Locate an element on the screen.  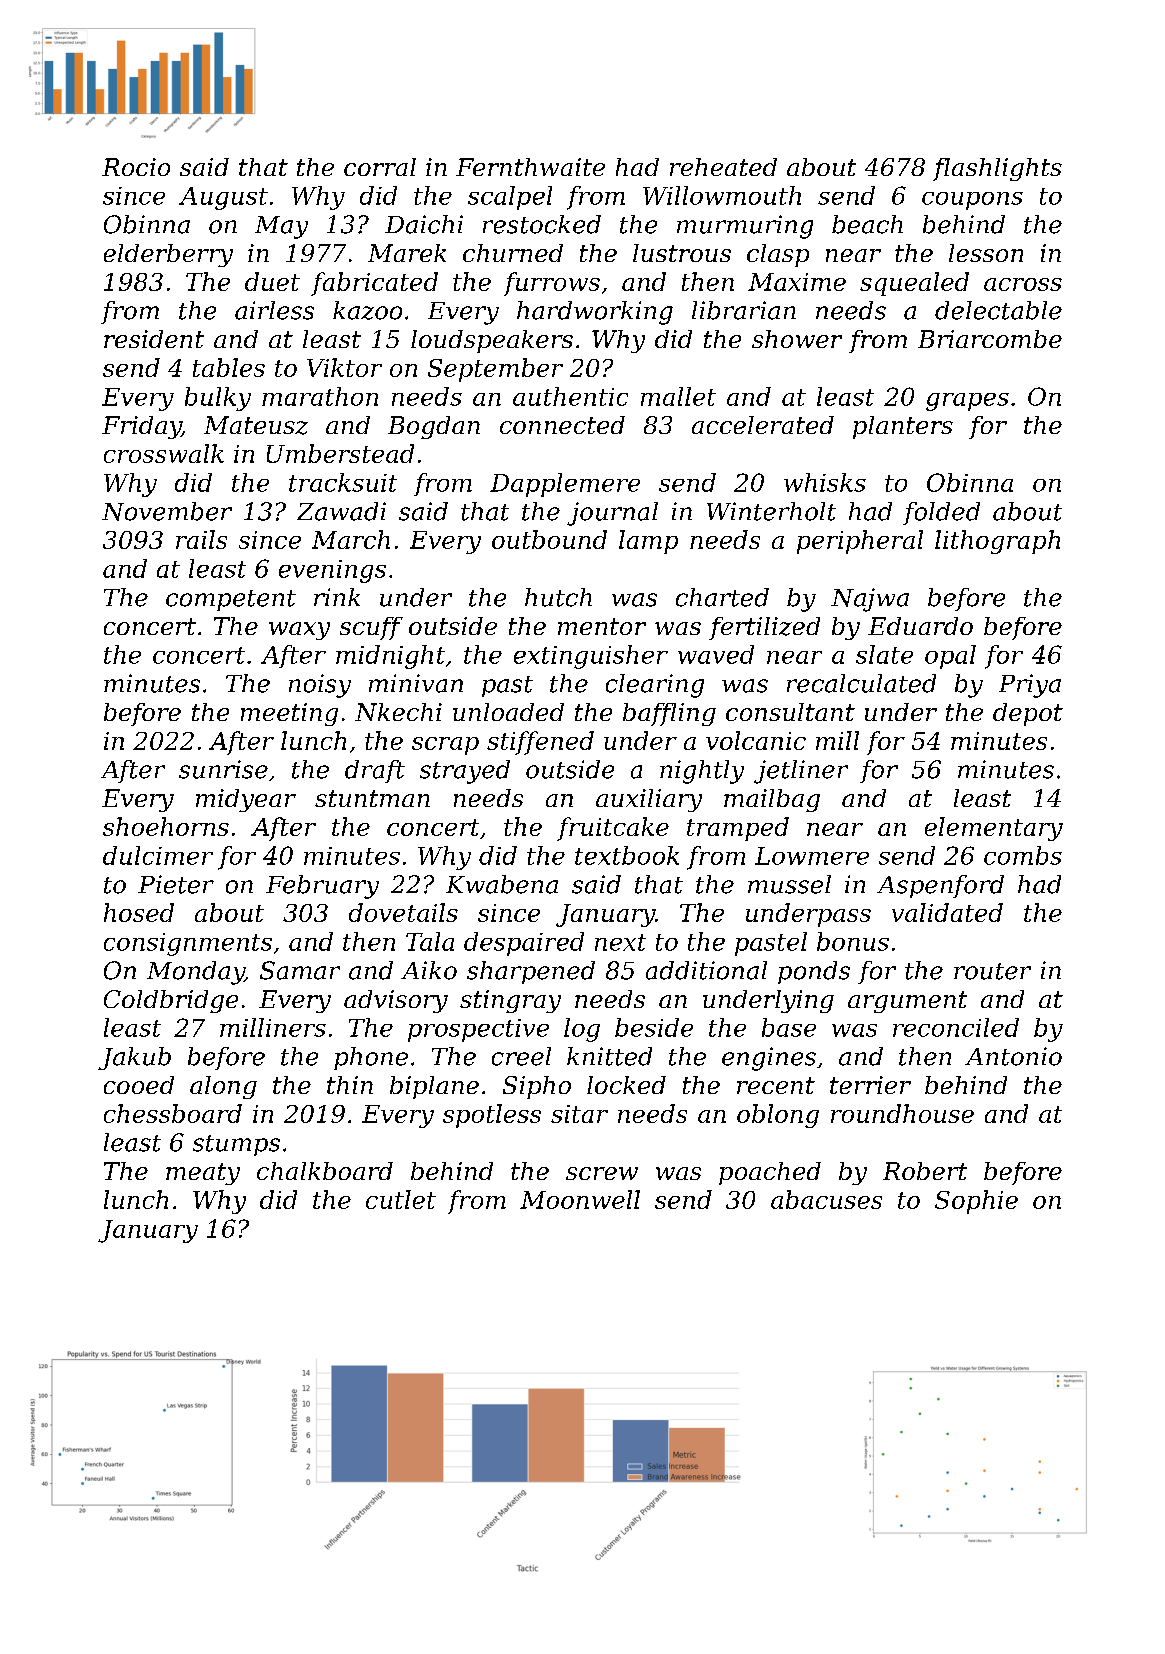
lamp is located at coordinates (648, 542).
